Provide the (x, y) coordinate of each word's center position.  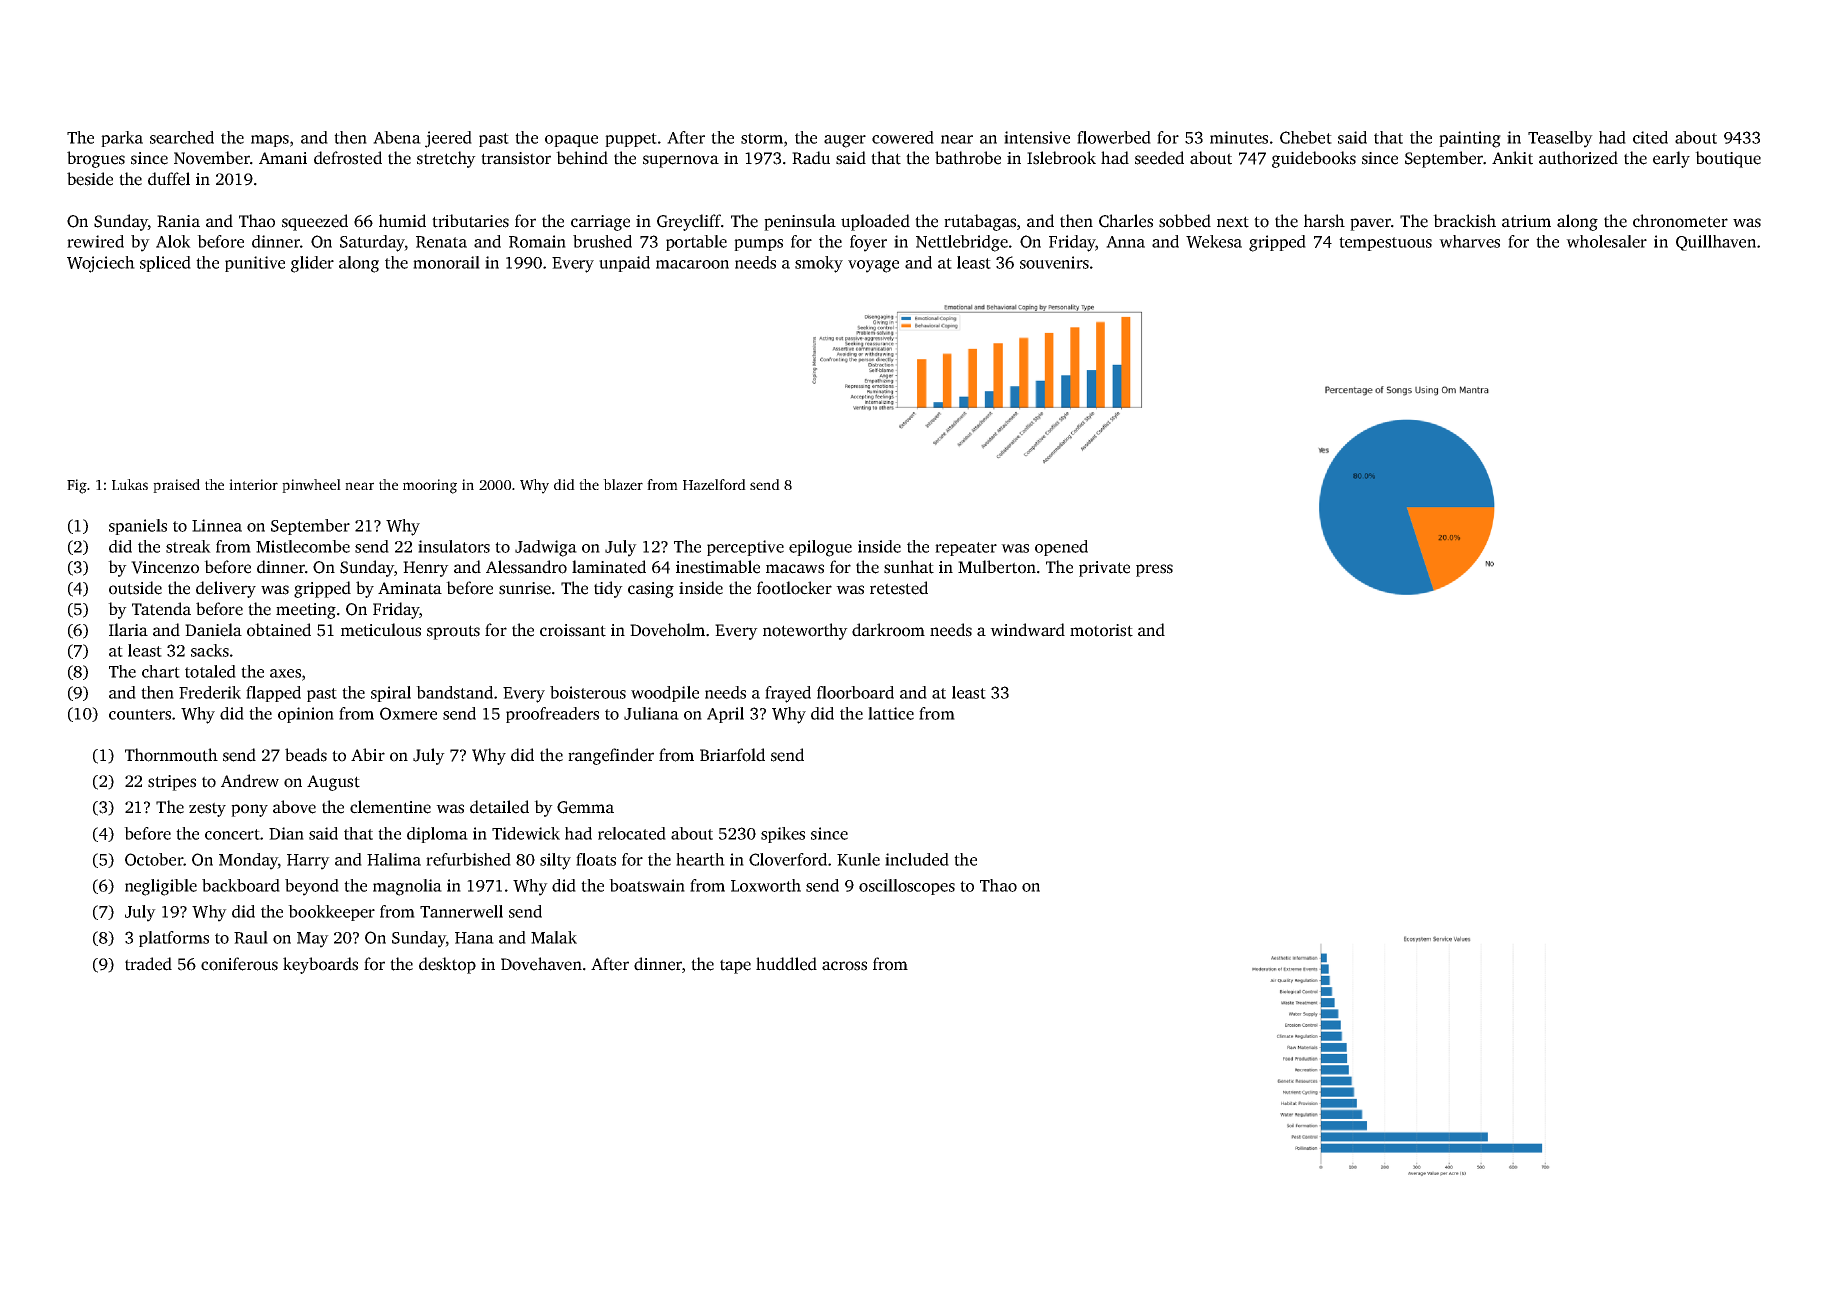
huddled (786, 964)
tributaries (470, 221)
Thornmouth (171, 755)
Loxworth (766, 885)
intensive (1037, 137)
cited (1650, 137)
